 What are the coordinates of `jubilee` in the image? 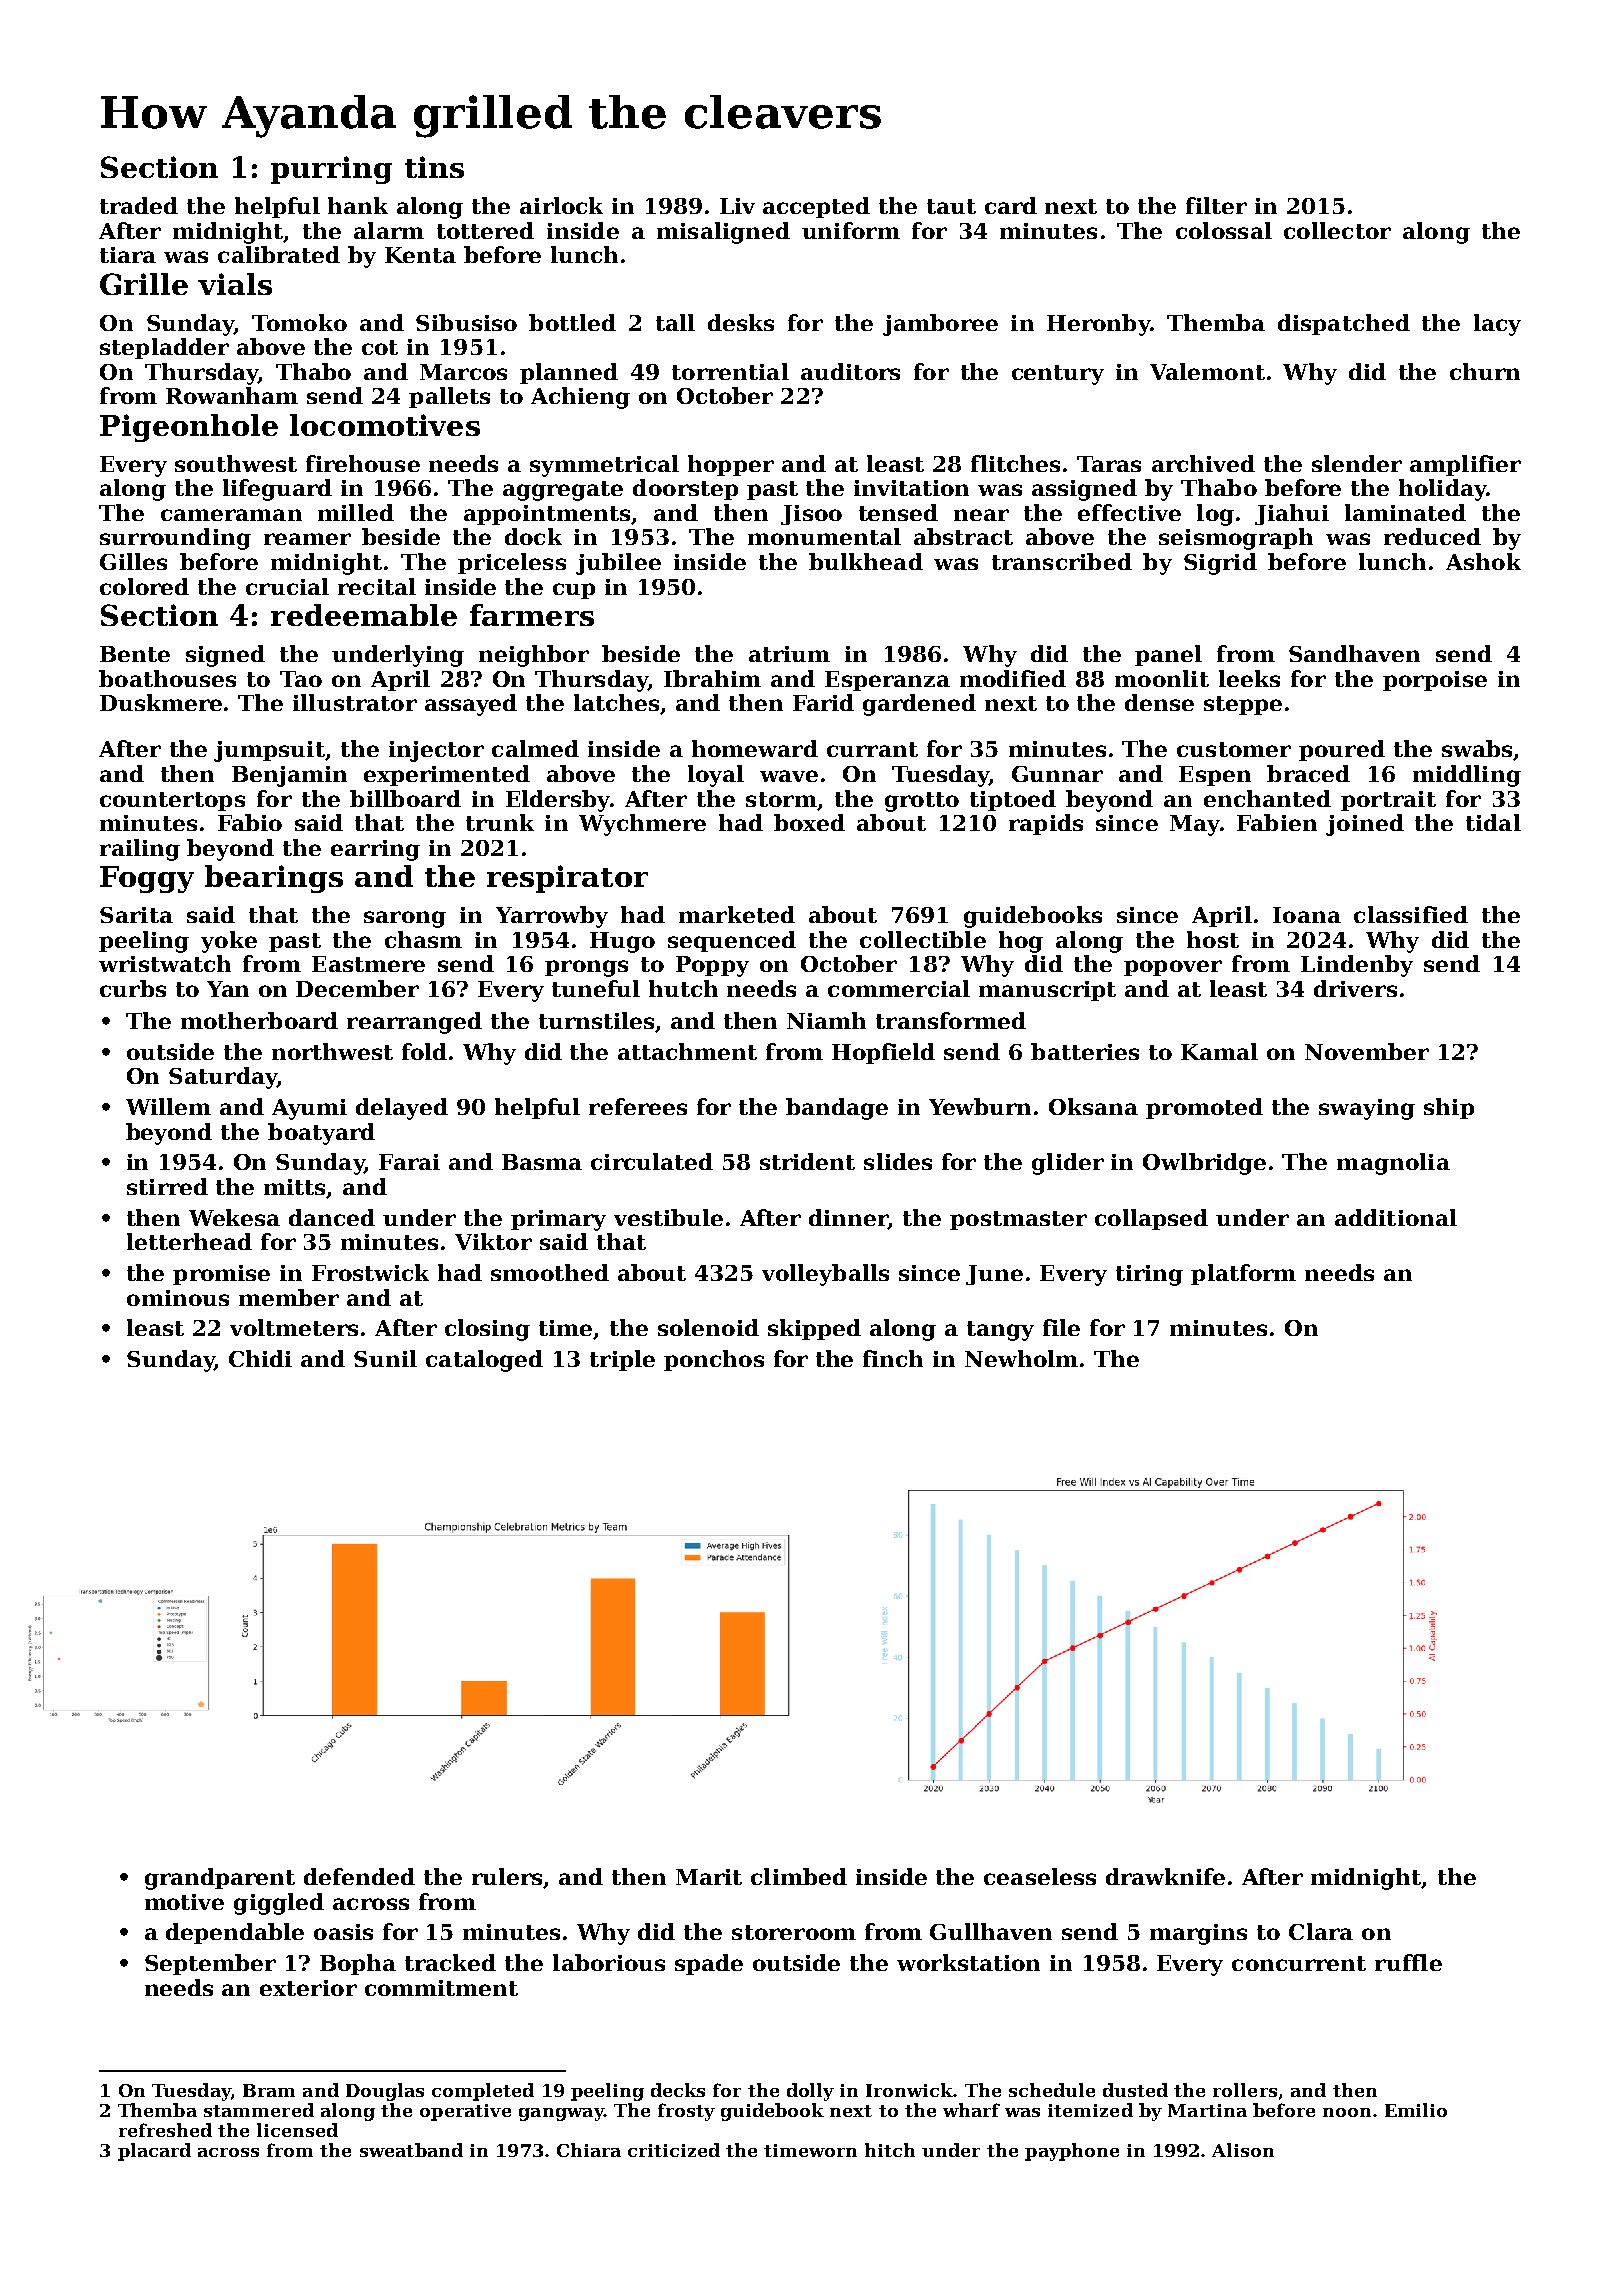 It's located at (618, 564).
